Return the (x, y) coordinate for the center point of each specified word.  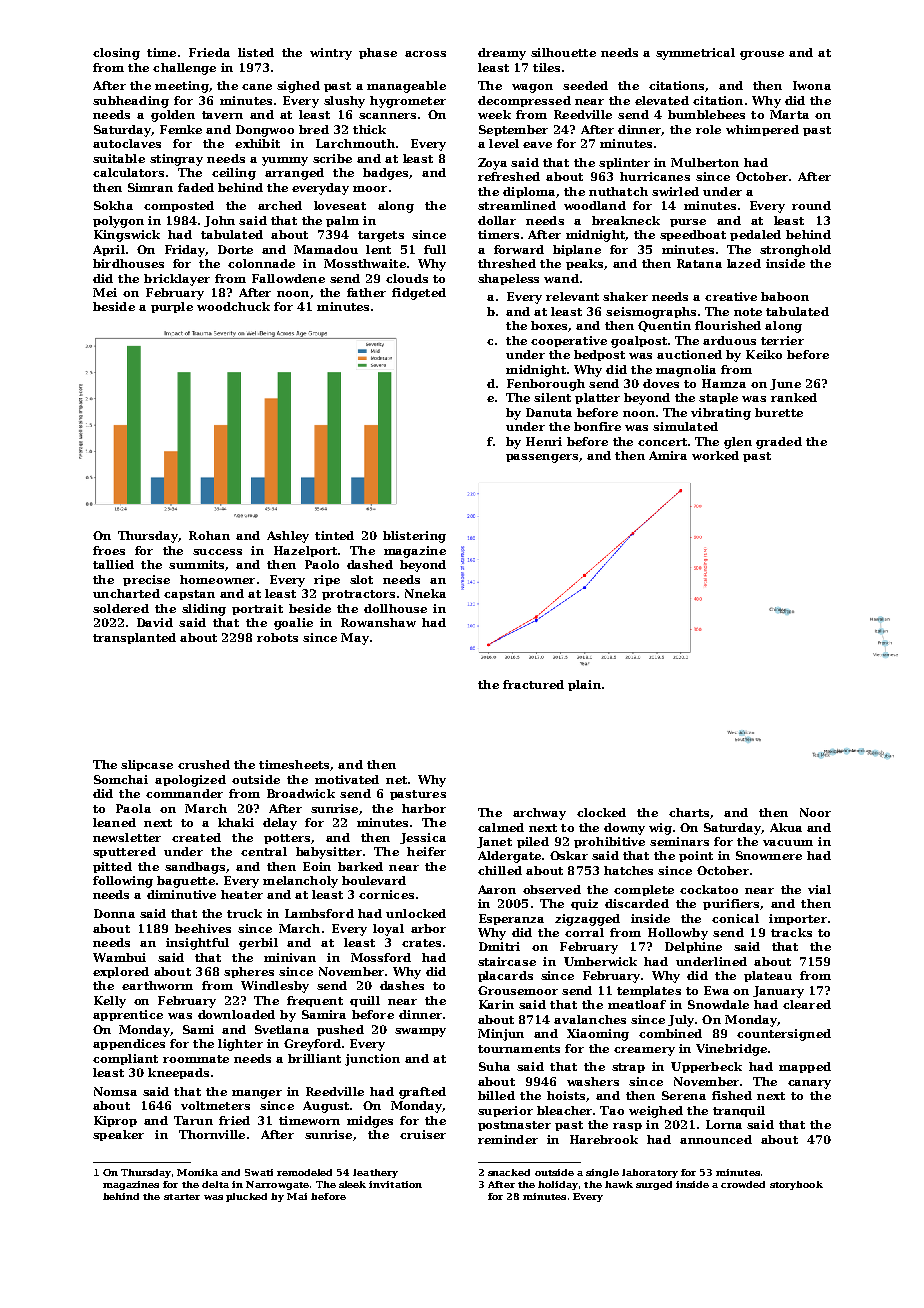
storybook (796, 1185)
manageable (406, 87)
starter (182, 1197)
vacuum (788, 843)
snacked (509, 1172)
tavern (222, 115)
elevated (662, 100)
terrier (782, 340)
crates (421, 943)
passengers (542, 458)
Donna (114, 913)
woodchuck (233, 306)
